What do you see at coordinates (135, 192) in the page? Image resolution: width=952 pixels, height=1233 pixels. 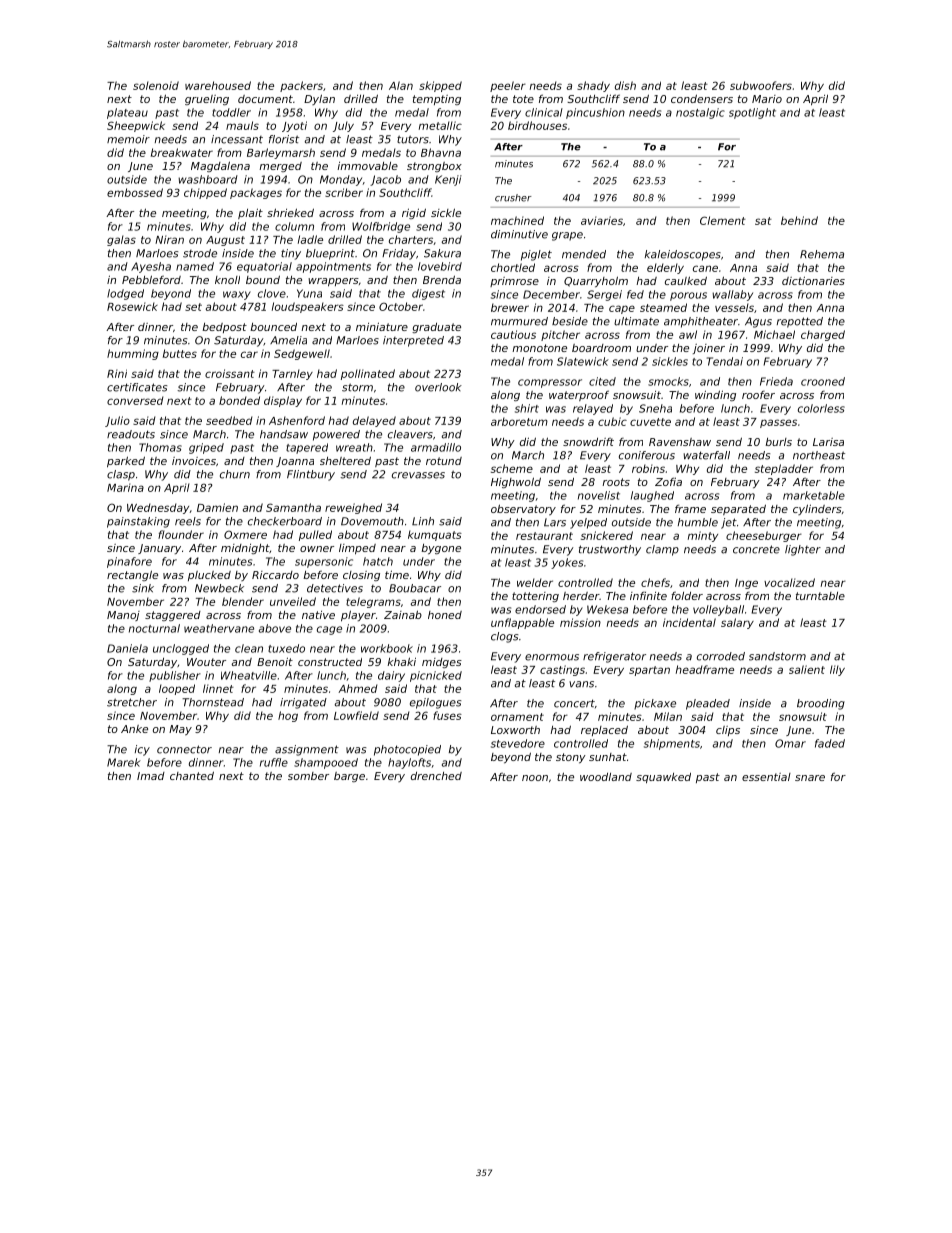 I see `embossed` at bounding box center [135, 192].
